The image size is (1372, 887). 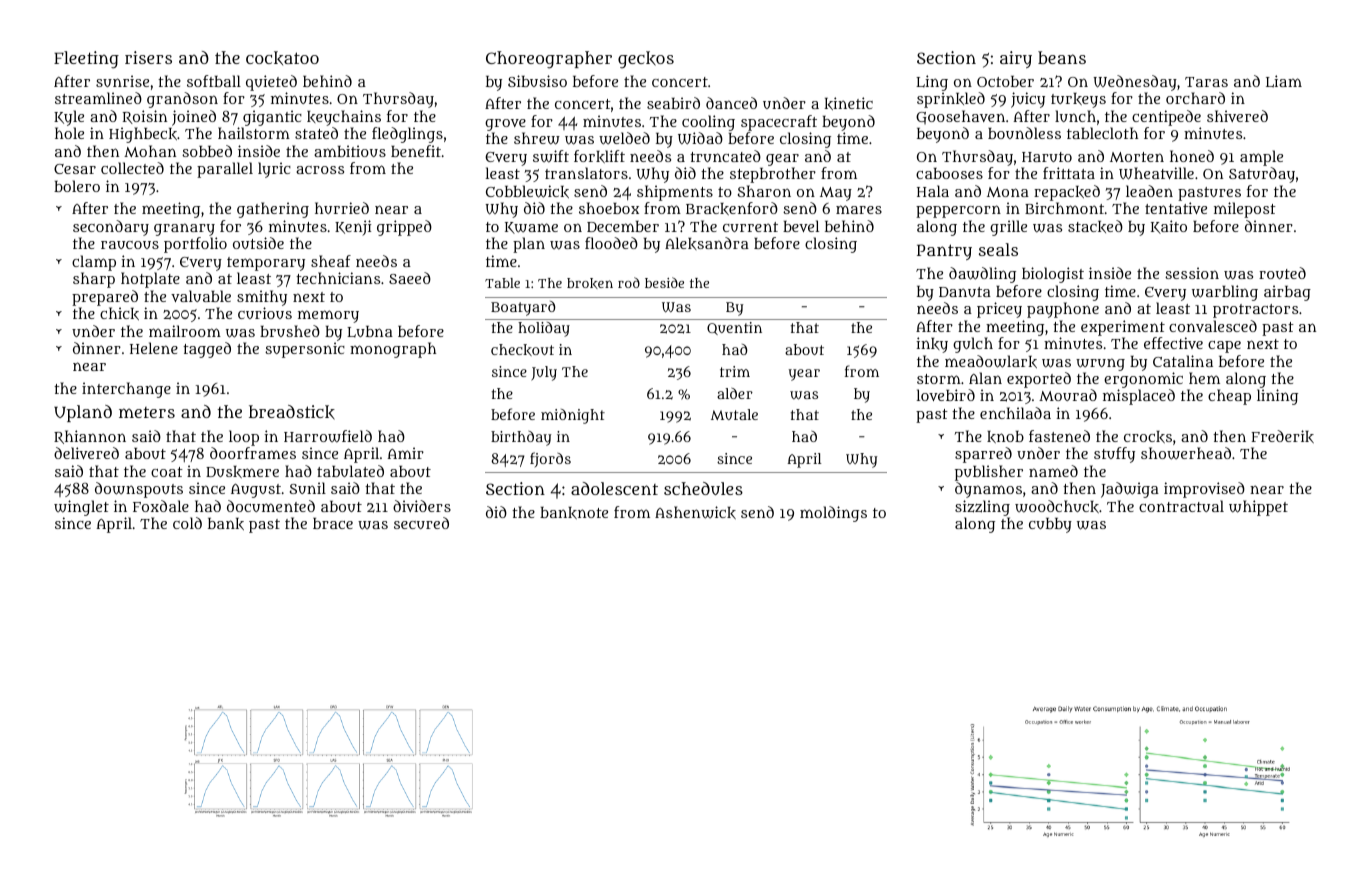 What do you see at coordinates (734, 414) in the page?
I see `Mutale` at bounding box center [734, 414].
